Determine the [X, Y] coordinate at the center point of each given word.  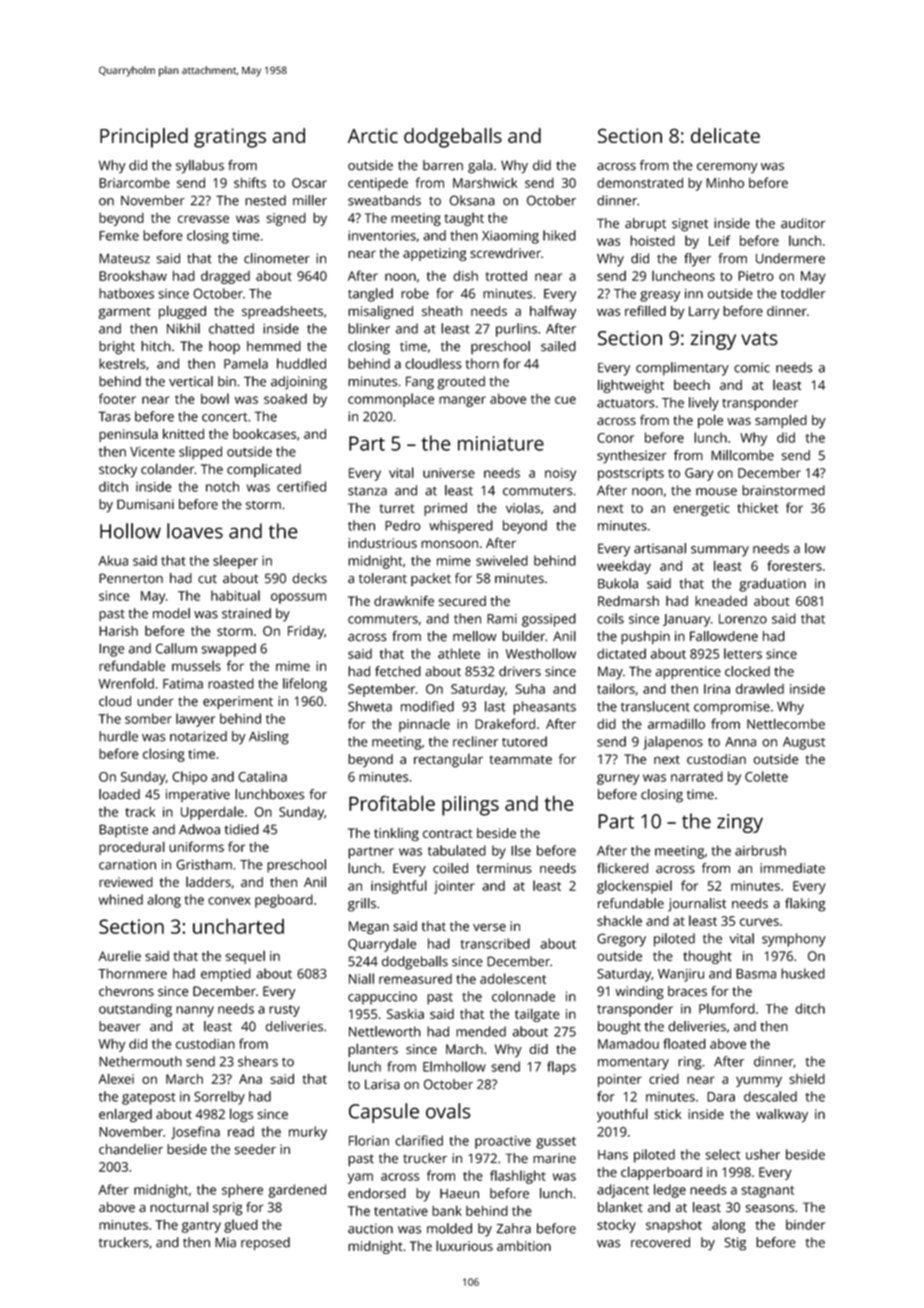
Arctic [373, 135]
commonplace [391, 400]
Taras [114, 416]
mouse [716, 492]
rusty [284, 1011]
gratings [230, 138]
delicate [725, 135]
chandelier [131, 1149]
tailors [616, 688]
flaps [561, 1068]
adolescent [513, 978]
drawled [760, 688]
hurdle [118, 736]
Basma [756, 974]
